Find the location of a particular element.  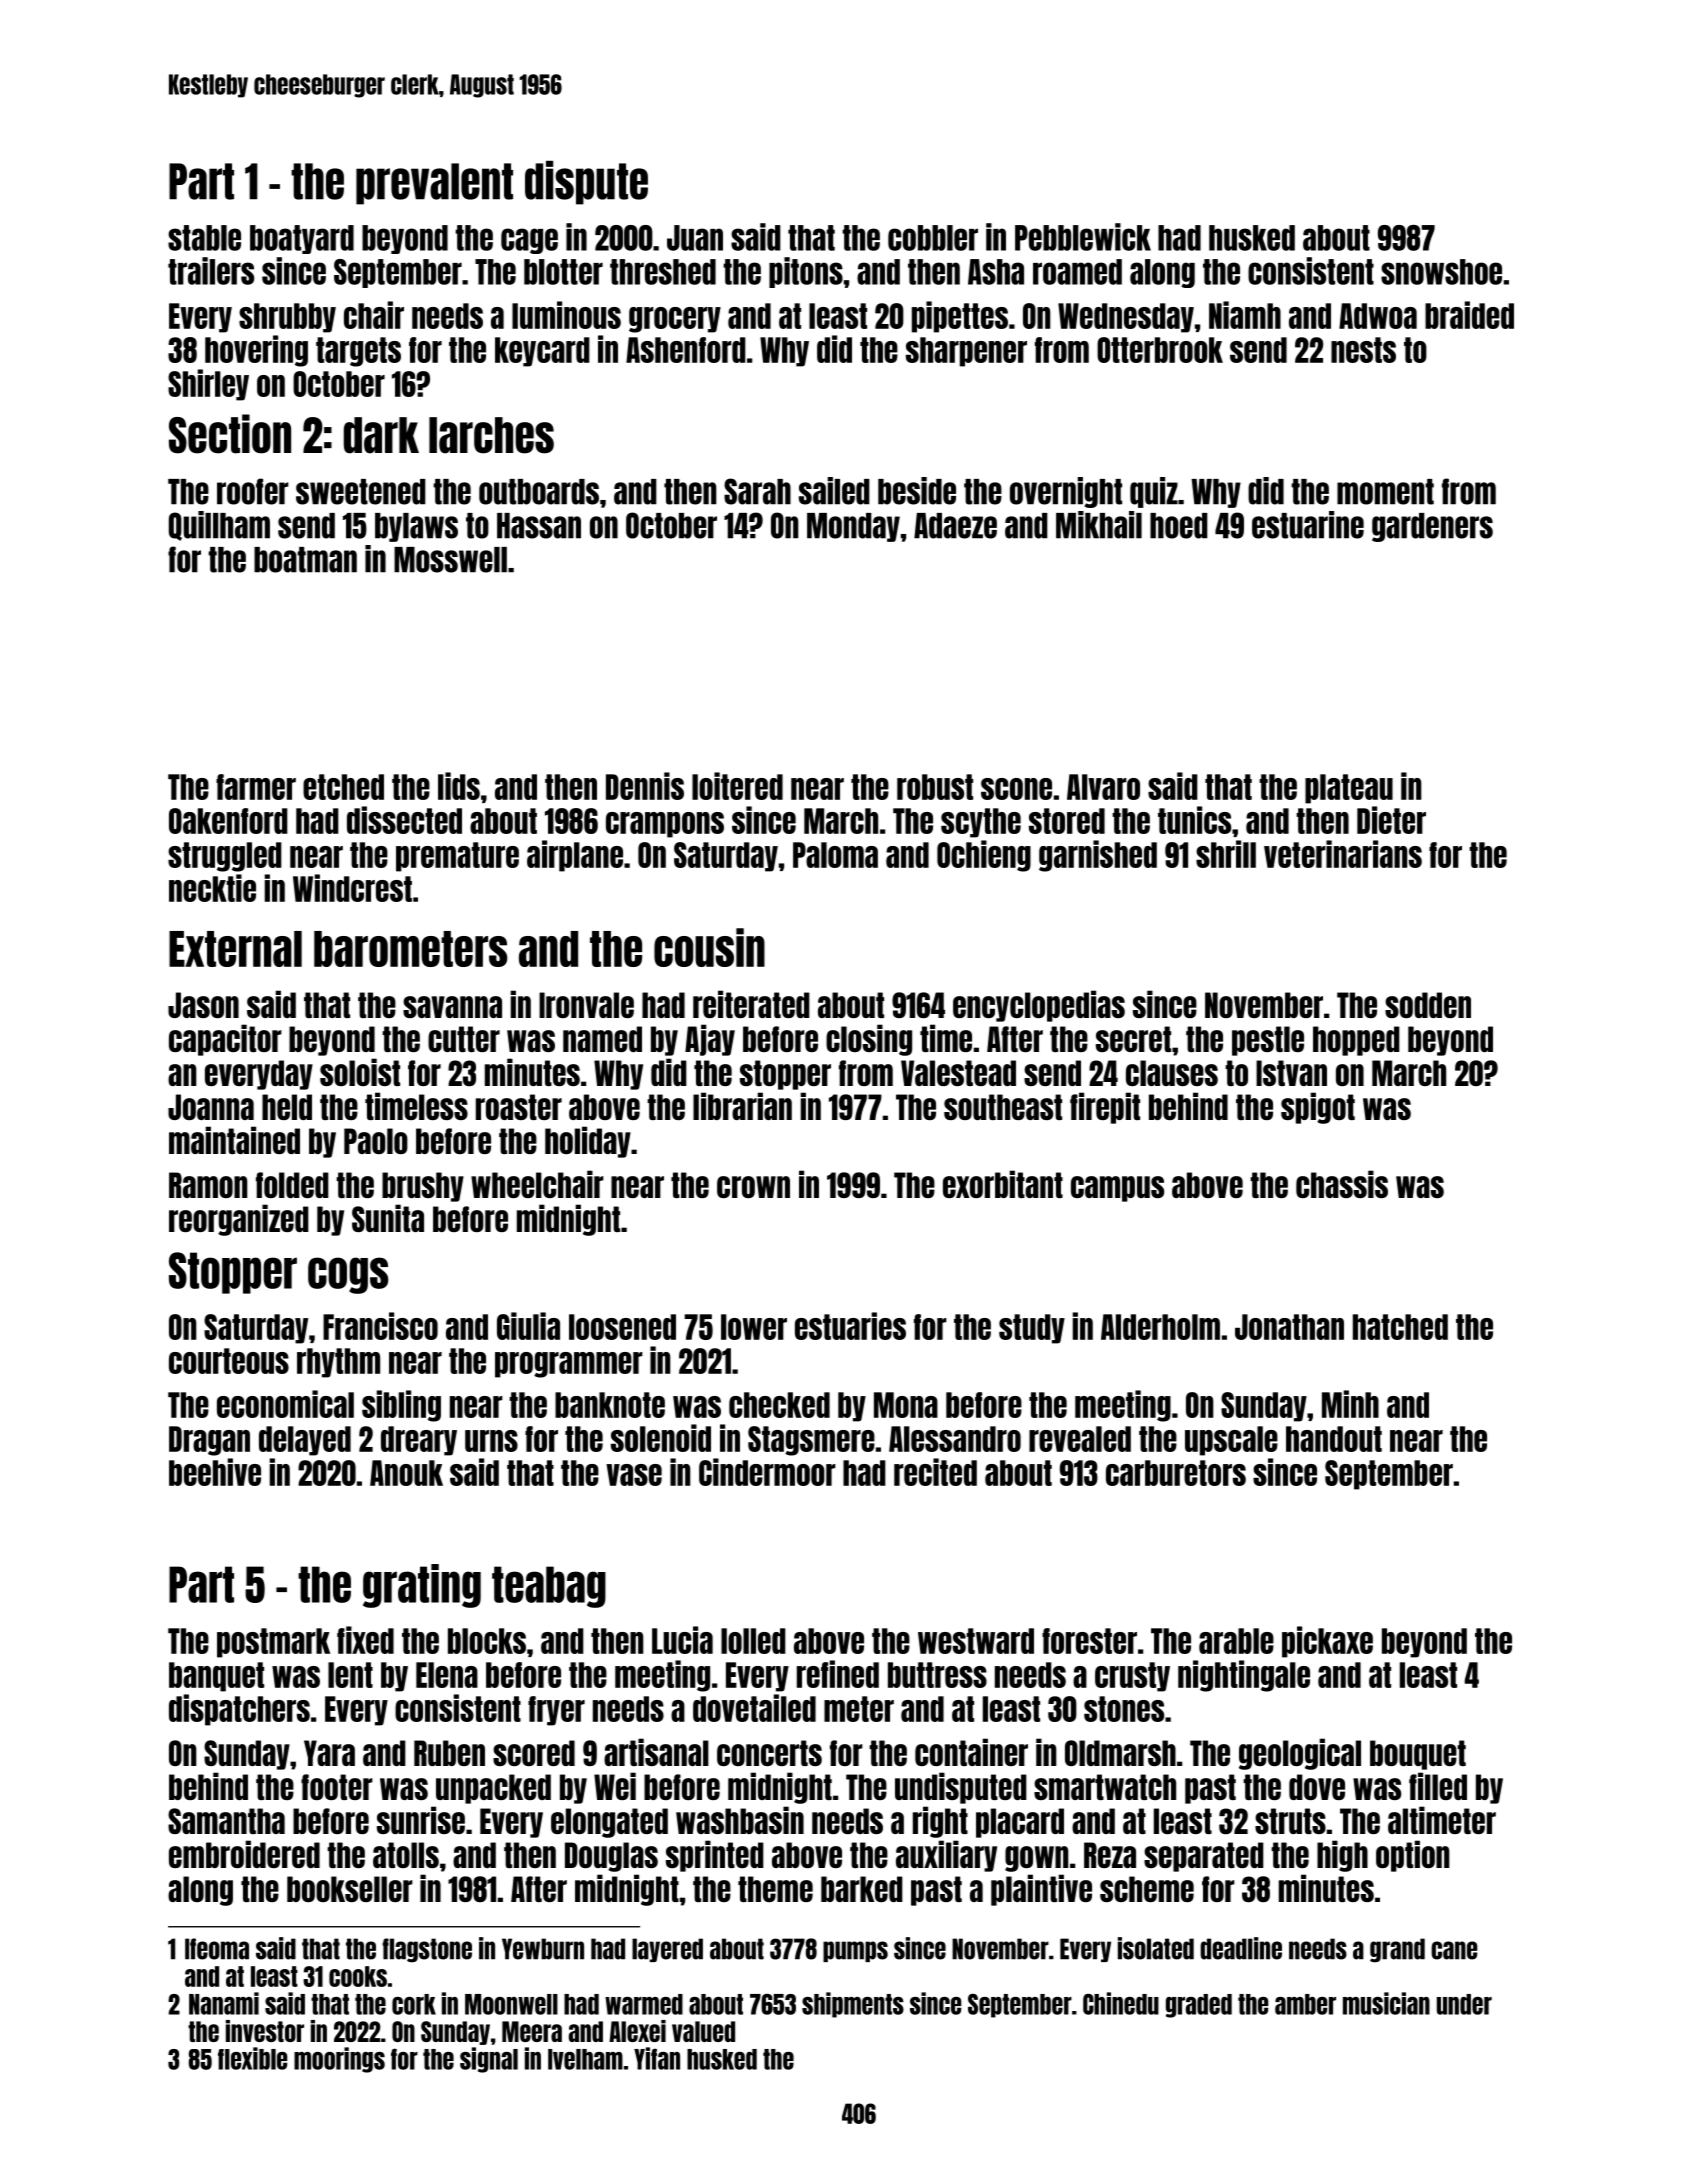

Yifan is located at coordinates (657, 2058).
